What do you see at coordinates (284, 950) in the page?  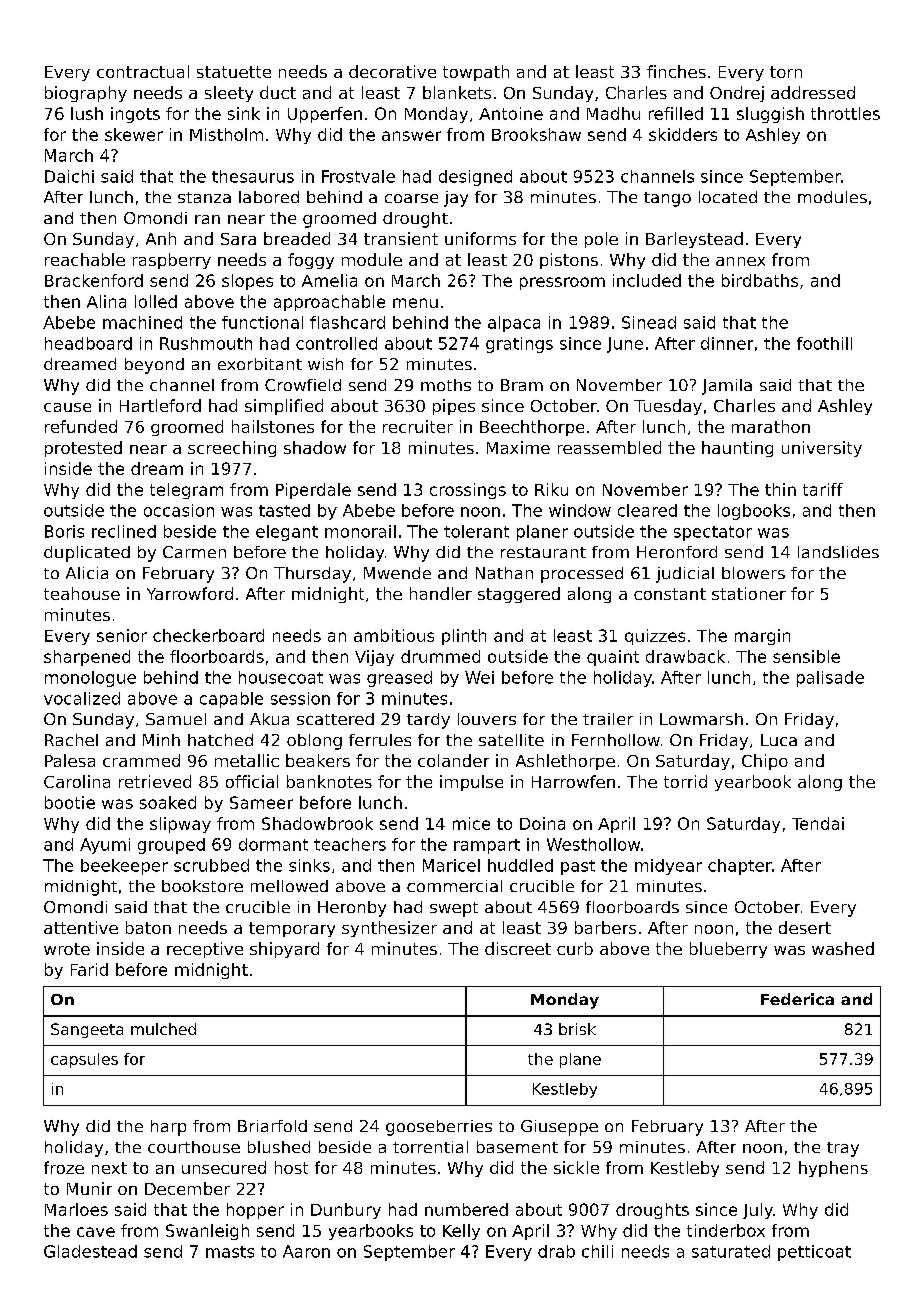 I see `shipyard` at bounding box center [284, 950].
